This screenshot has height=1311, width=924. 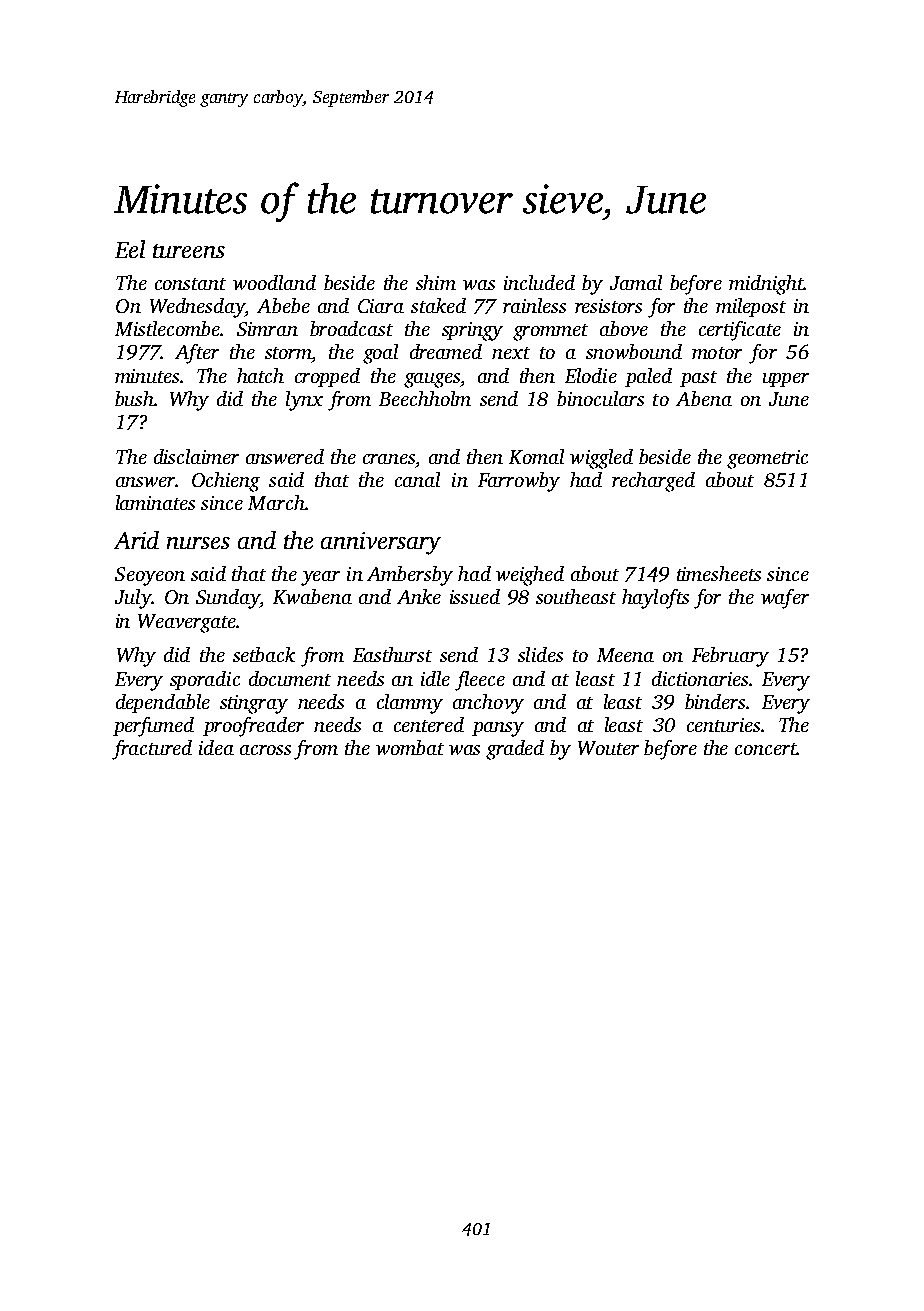 I want to click on Jamal, so click(x=636, y=282).
